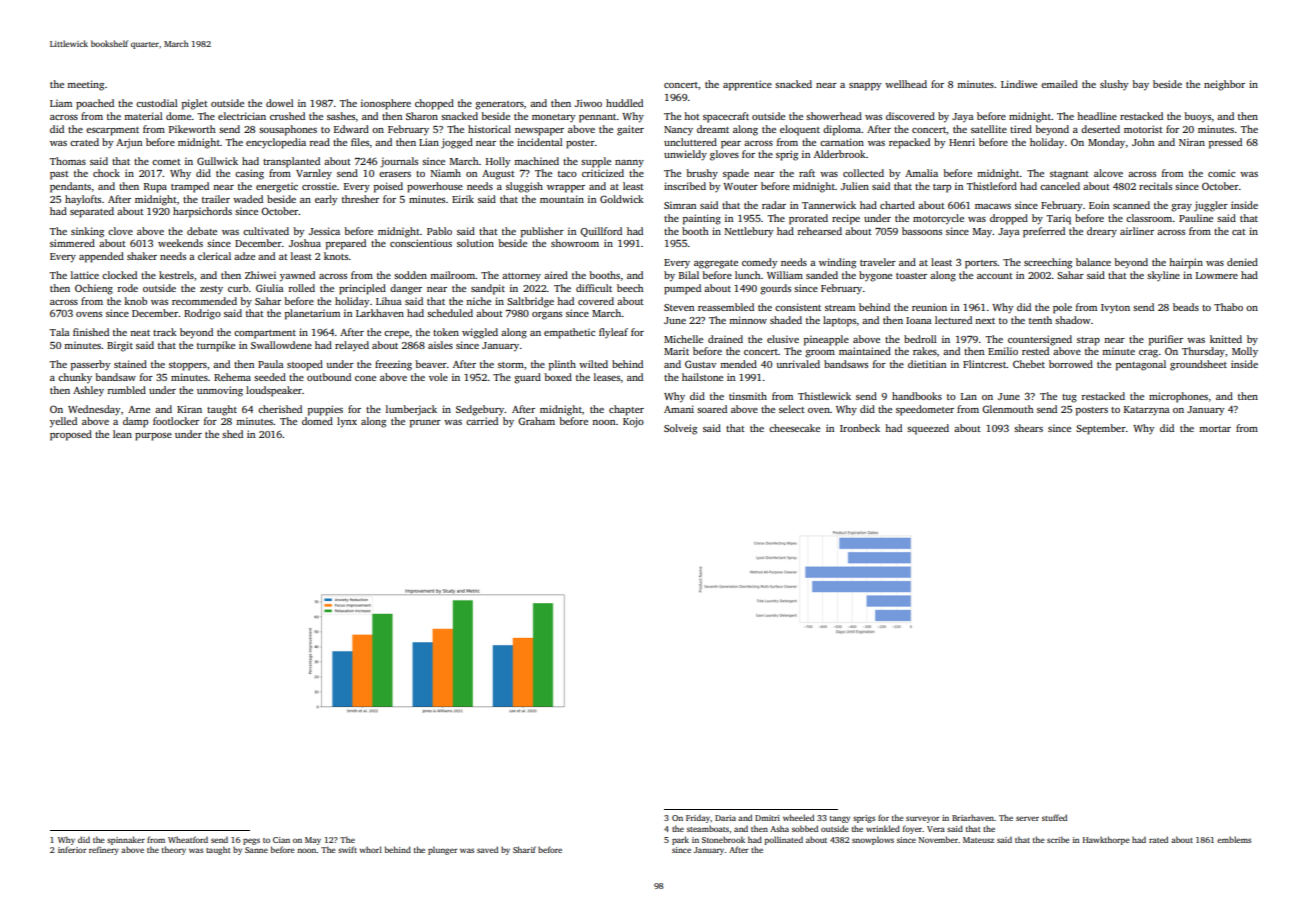 This page has height=924, width=1308. I want to click on proposed, so click(71, 435).
